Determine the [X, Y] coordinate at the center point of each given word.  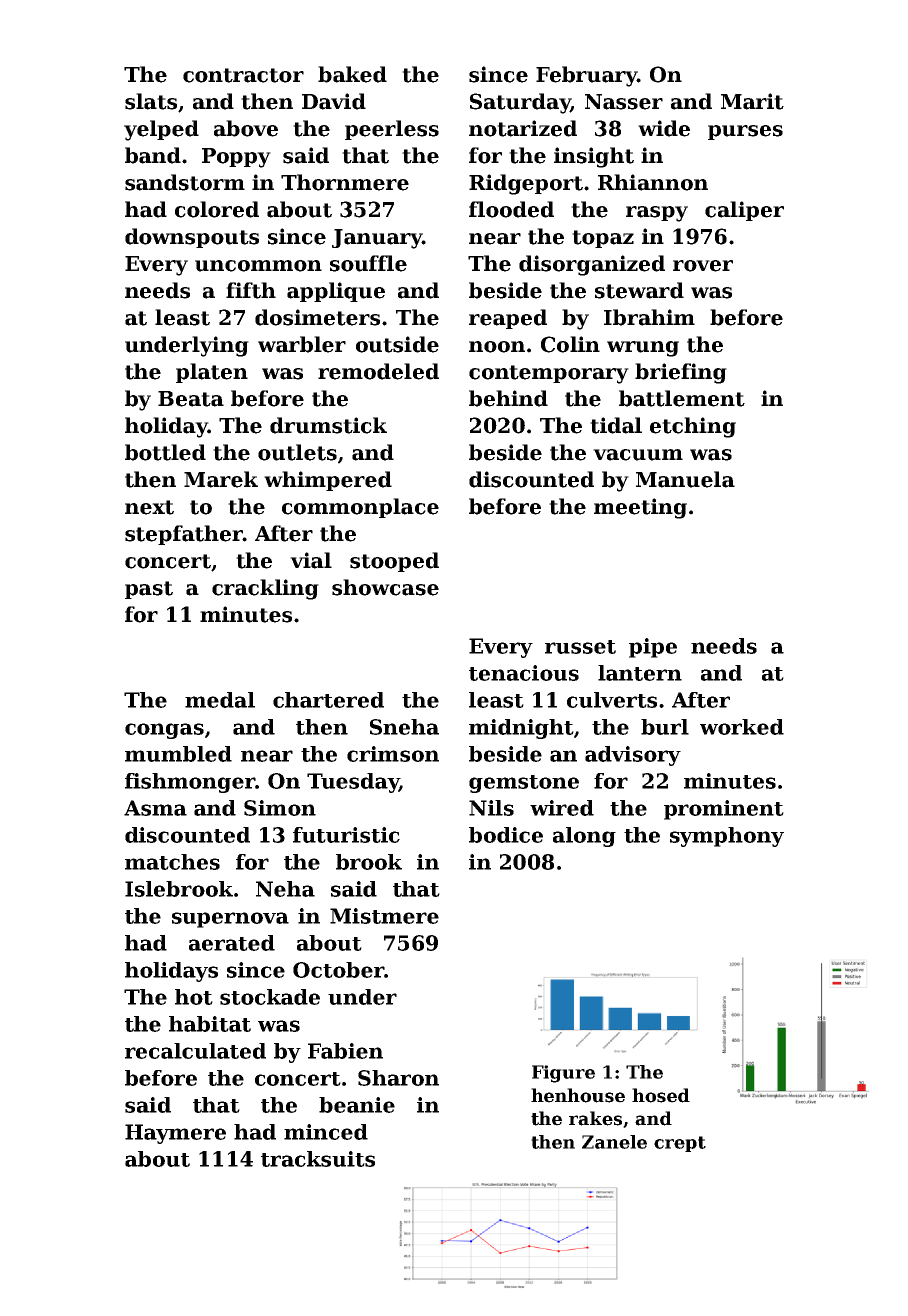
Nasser [624, 102]
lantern [640, 673]
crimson [393, 754]
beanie [357, 1105]
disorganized [592, 265]
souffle [368, 263]
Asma [155, 808]
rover [703, 266]
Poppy [236, 158]
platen [212, 373]
